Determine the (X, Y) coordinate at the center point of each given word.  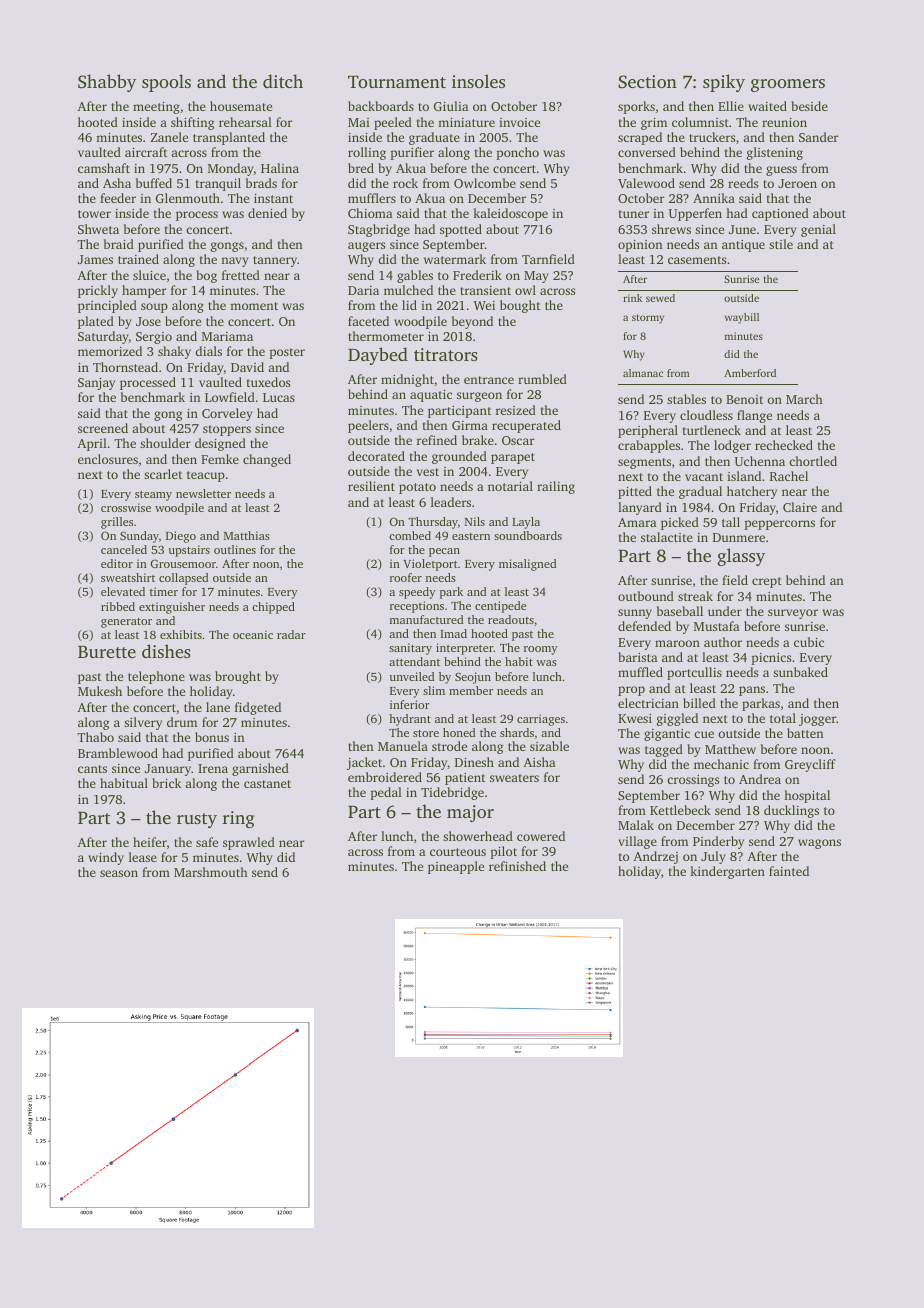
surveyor (793, 614)
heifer (150, 842)
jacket (364, 763)
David (247, 367)
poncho (517, 153)
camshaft (104, 168)
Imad (453, 633)
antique (743, 246)
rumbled (542, 379)
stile (781, 244)
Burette (107, 652)
